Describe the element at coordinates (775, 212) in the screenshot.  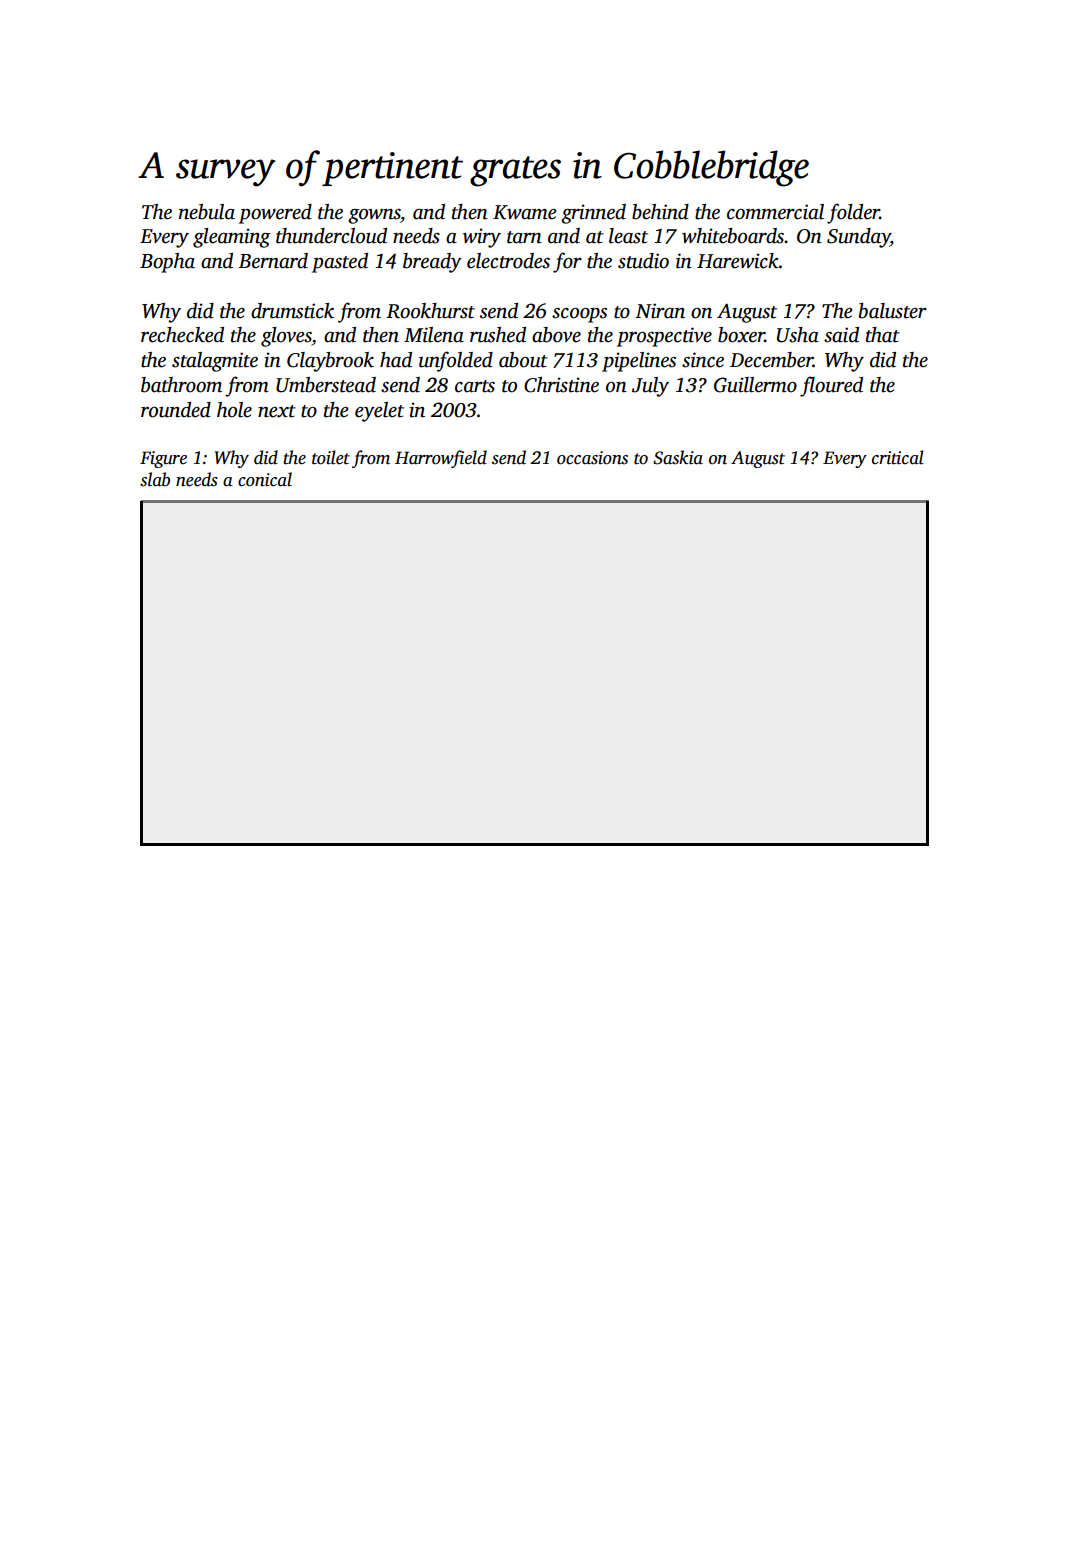
I see `commercial` at that location.
